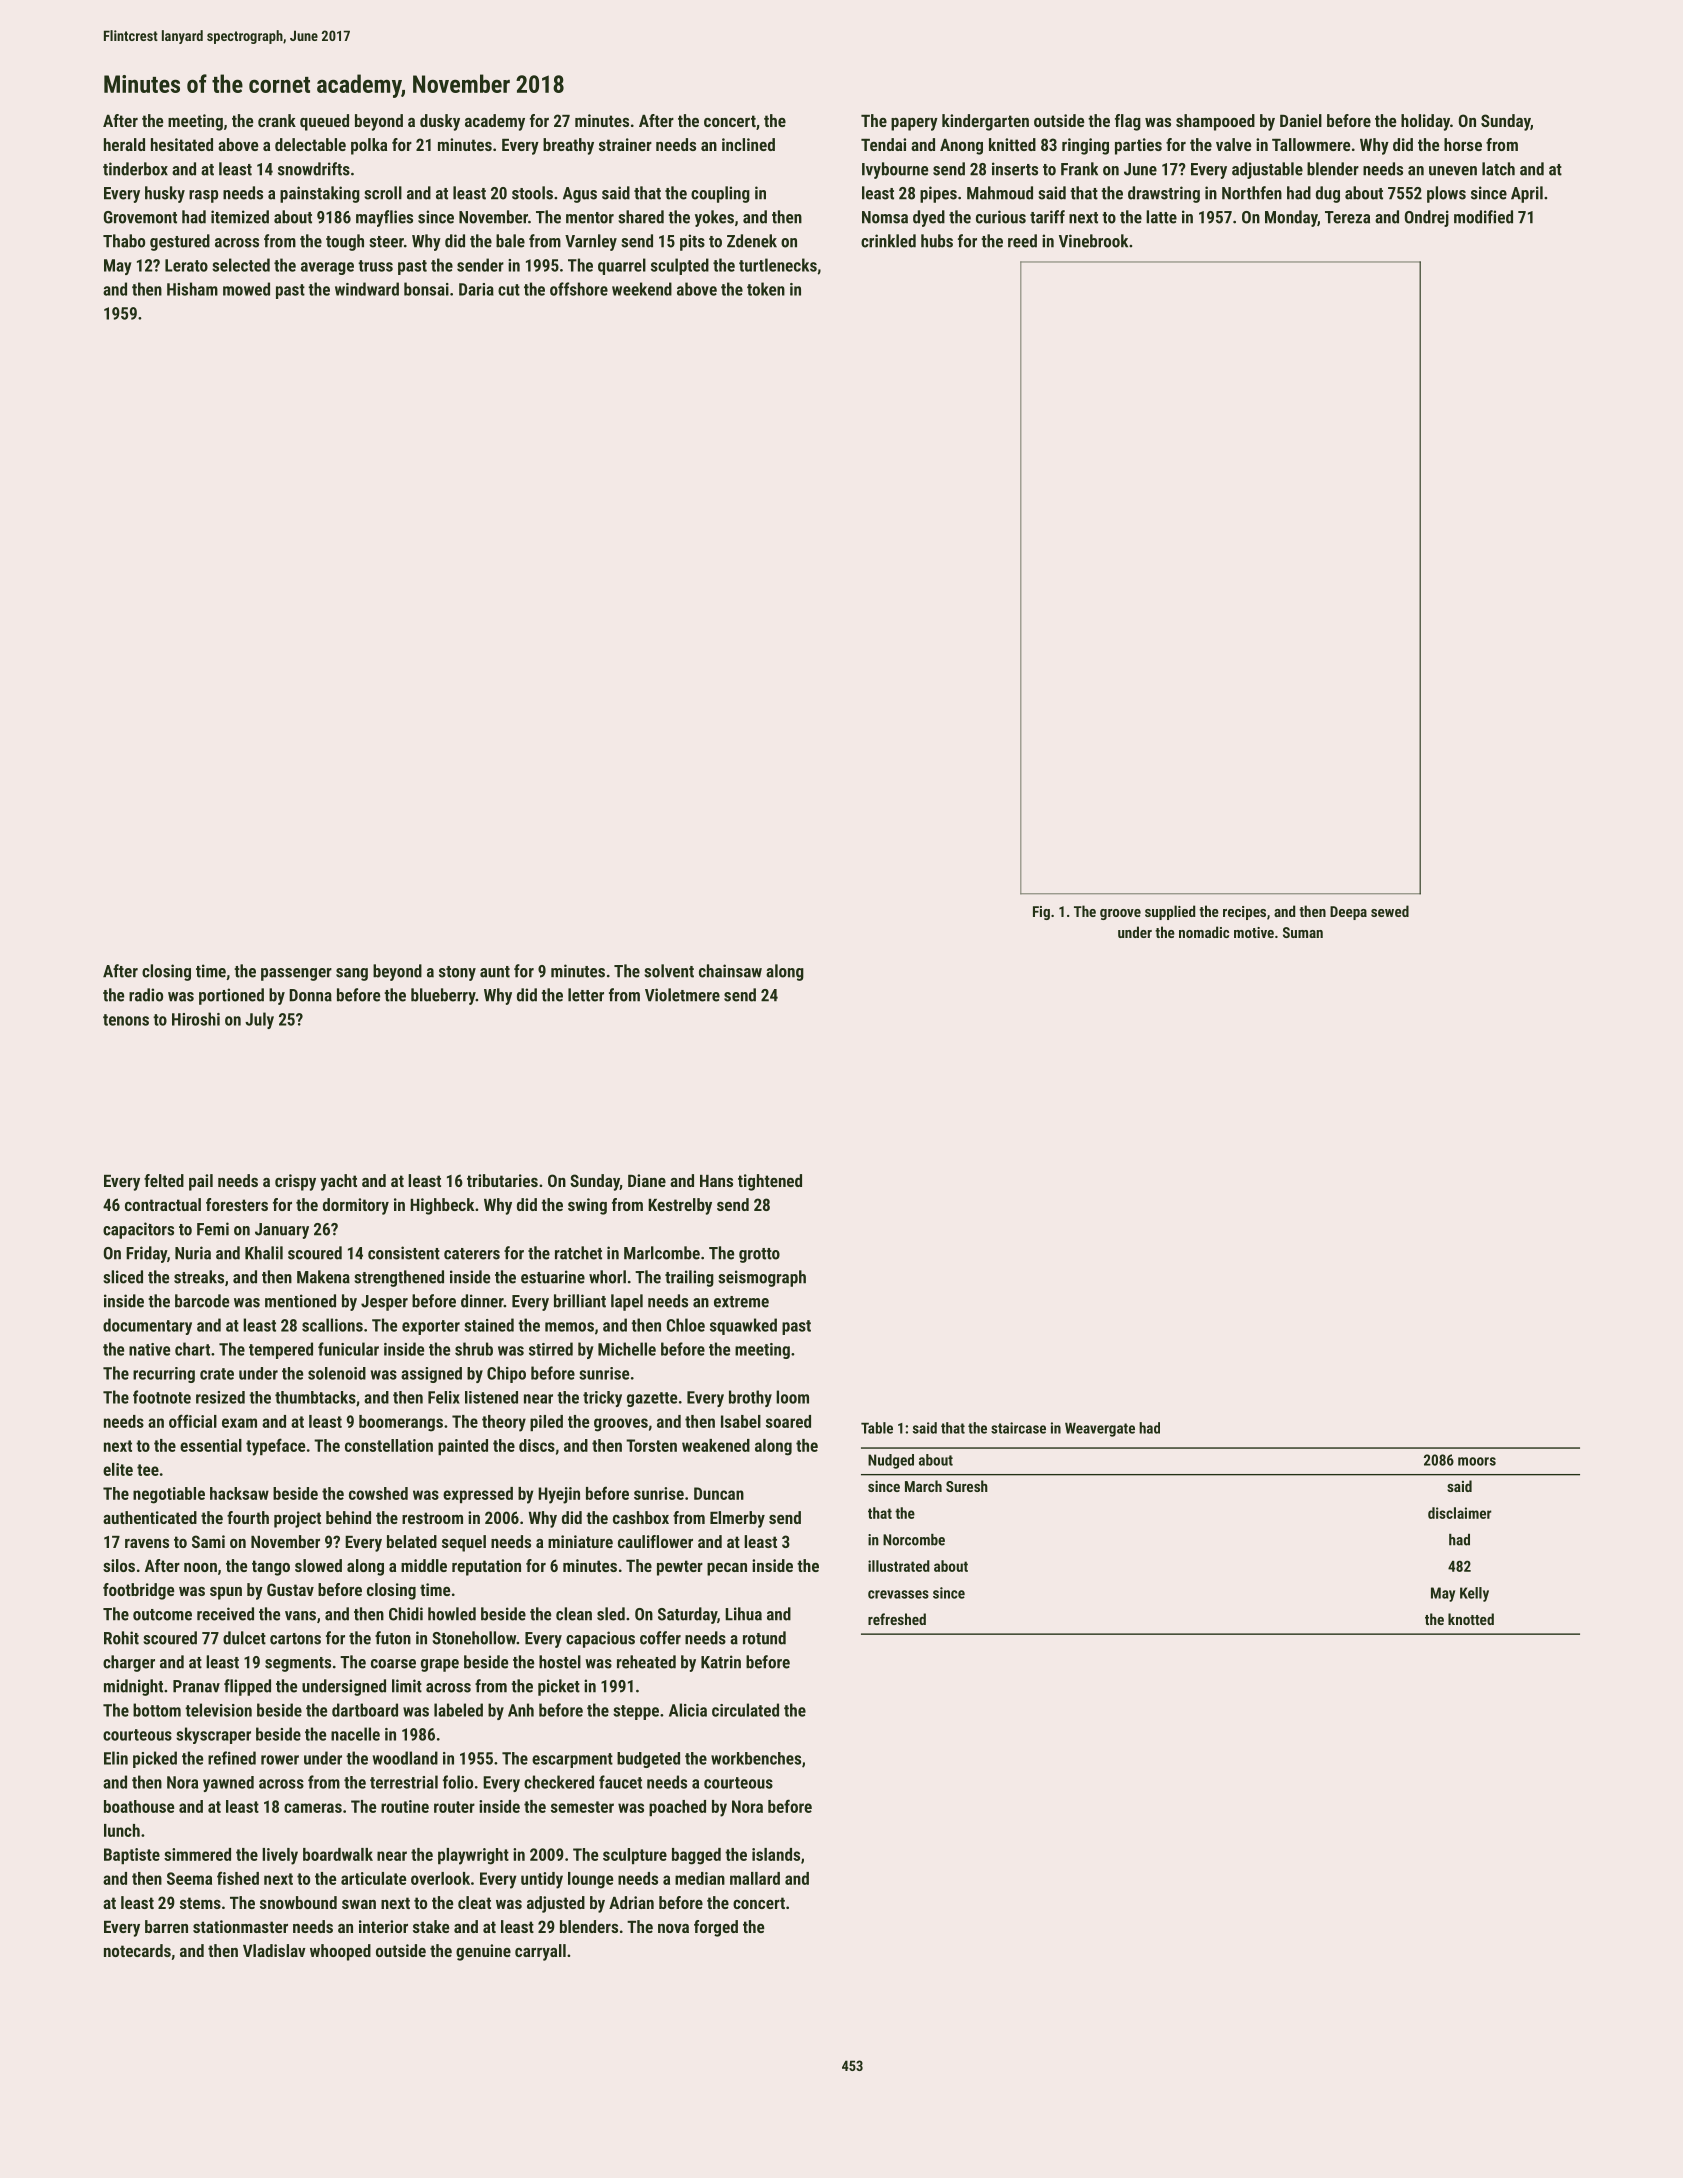  What do you see at coordinates (1427, 218) in the screenshot?
I see `Ondrej` at bounding box center [1427, 218].
